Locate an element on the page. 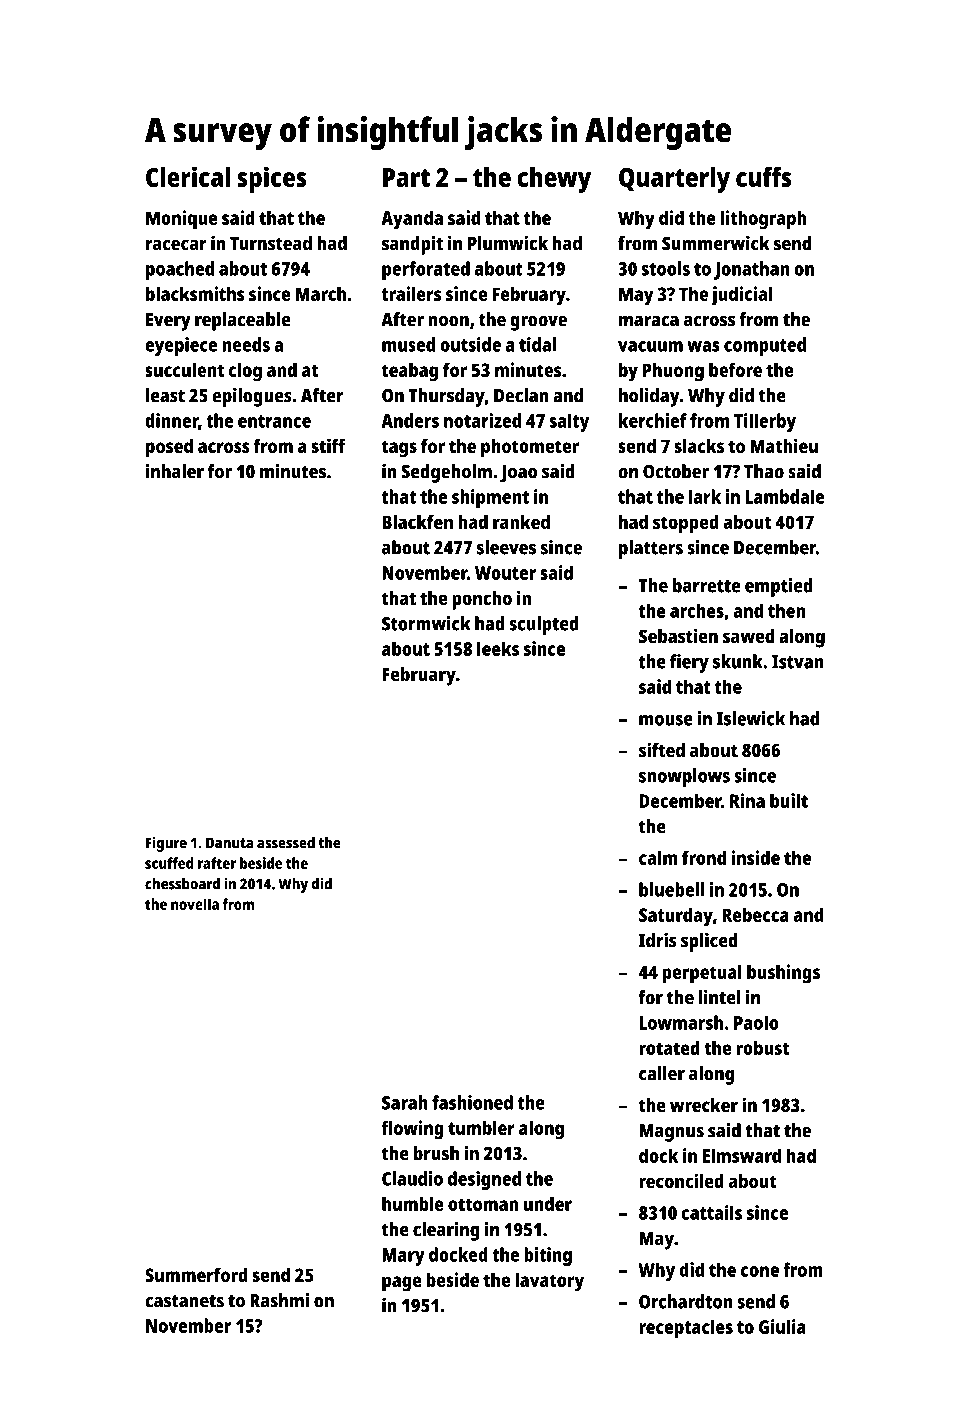 Image resolution: width=973 pixels, height=1409 pixels. lavatory is located at coordinates (549, 1282).
